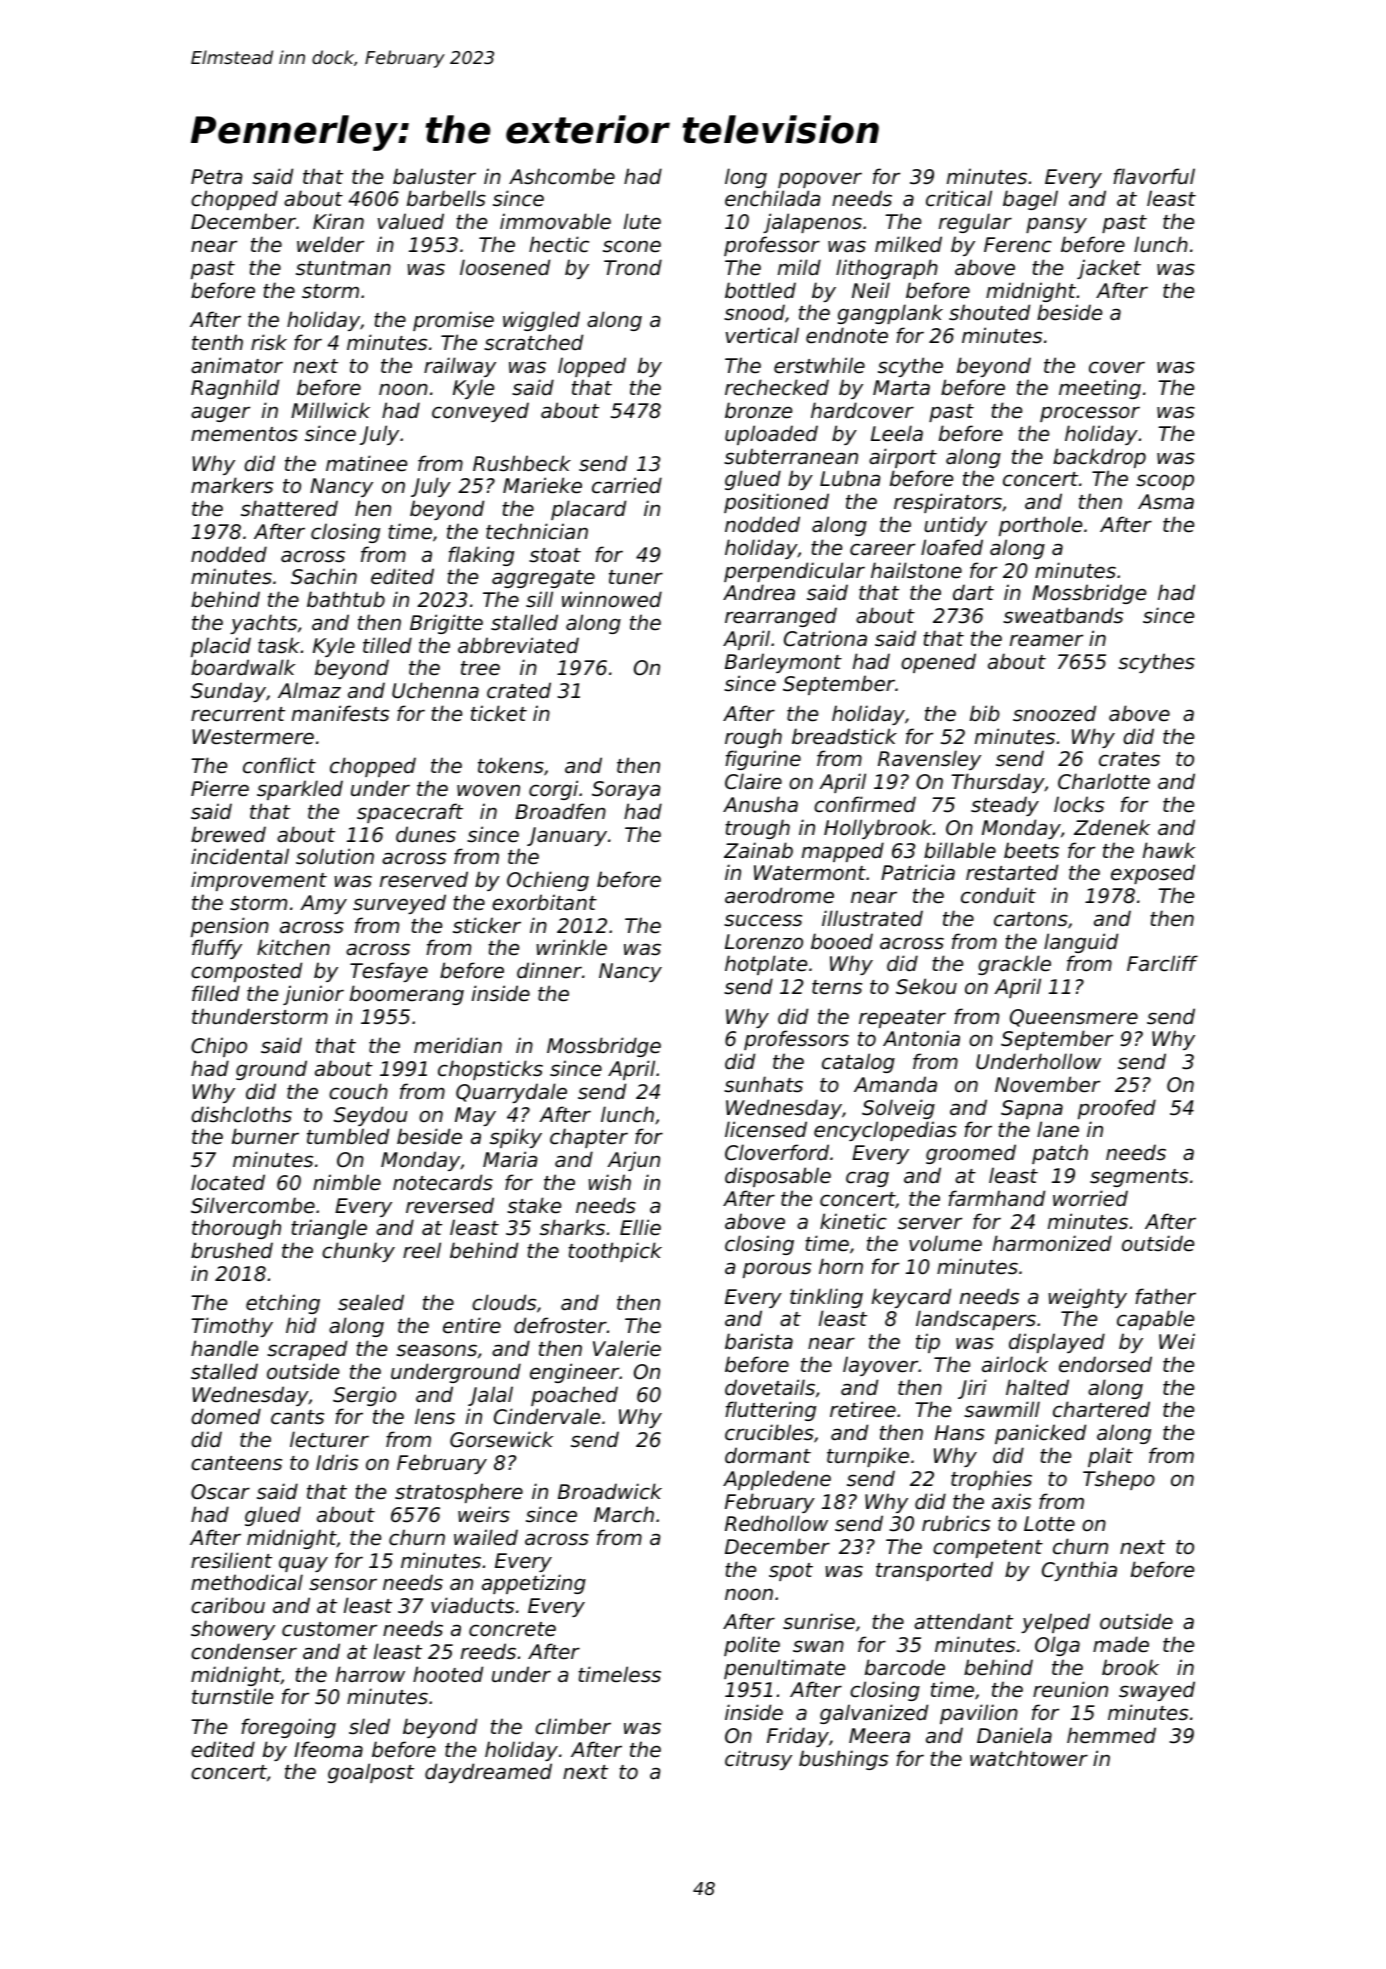 This document has height=1969, width=1386. I want to click on worried, so click(1090, 1198).
